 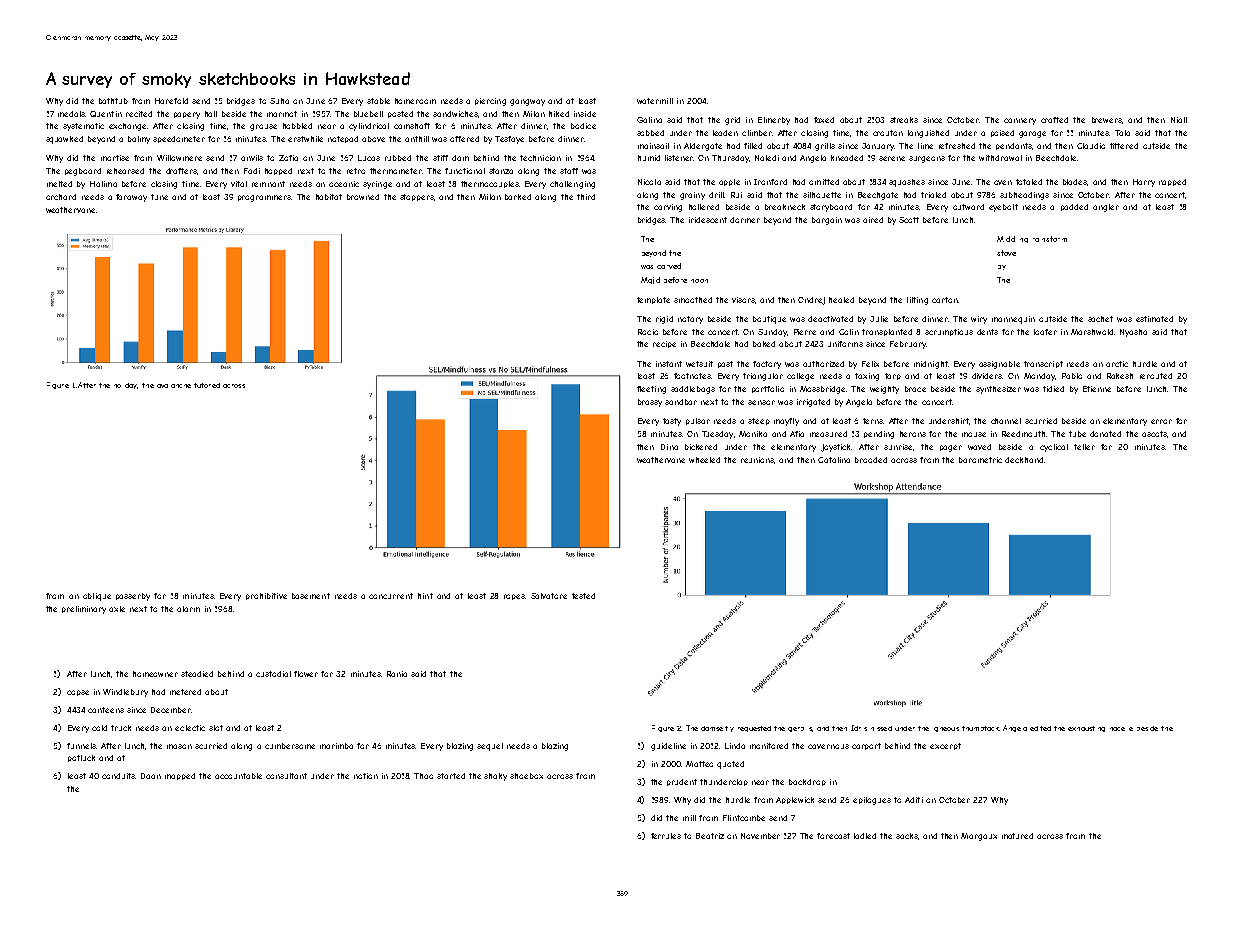 I want to click on funnels, so click(x=81, y=746).
